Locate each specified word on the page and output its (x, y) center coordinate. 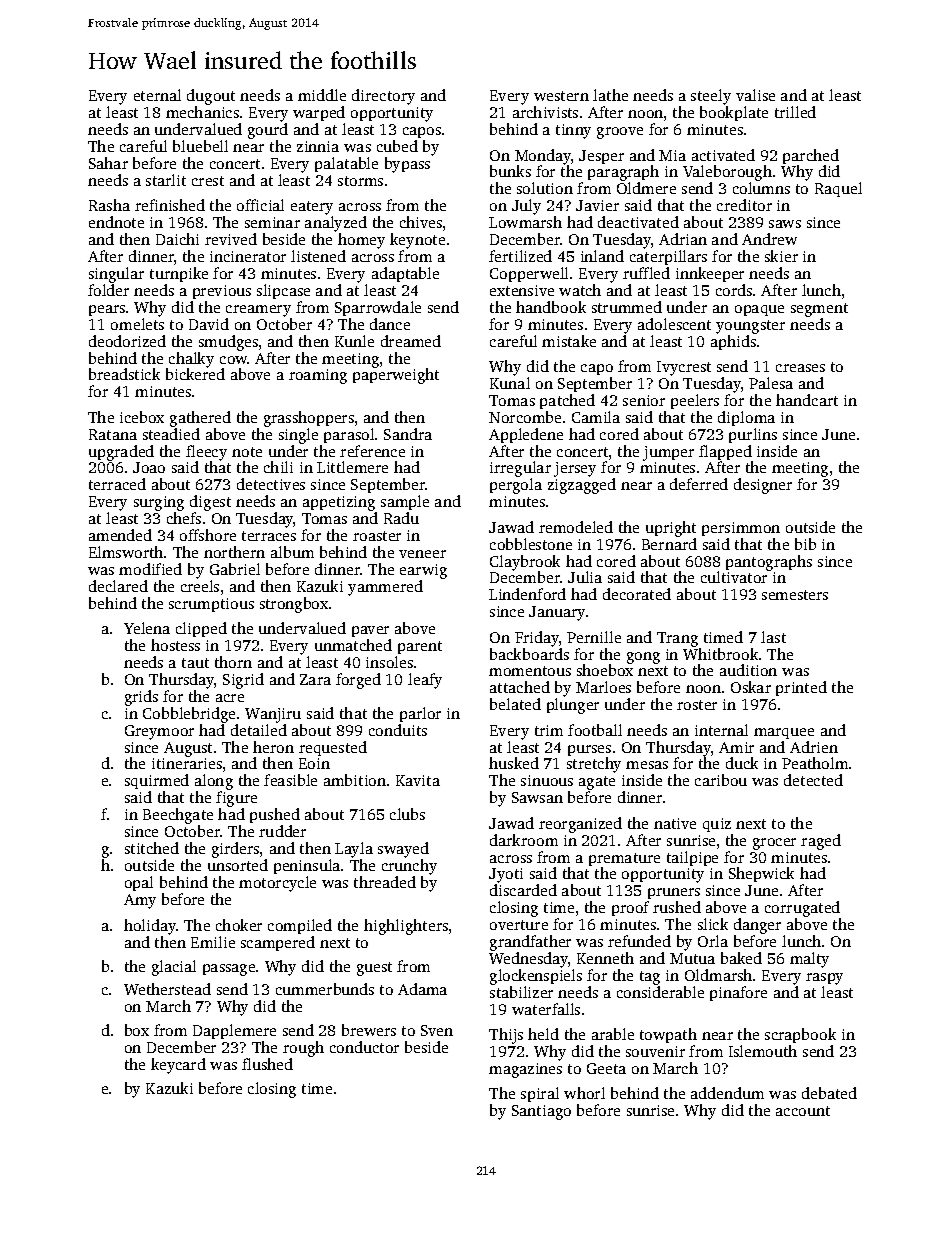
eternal (157, 95)
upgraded (121, 453)
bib (805, 544)
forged (358, 681)
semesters (795, 595)
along (214, 782)
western (561, 96)
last (773, 637)
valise (755, 95)
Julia (585, 577)
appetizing (339, 503)
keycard (178, 1066)
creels (200, 586)
